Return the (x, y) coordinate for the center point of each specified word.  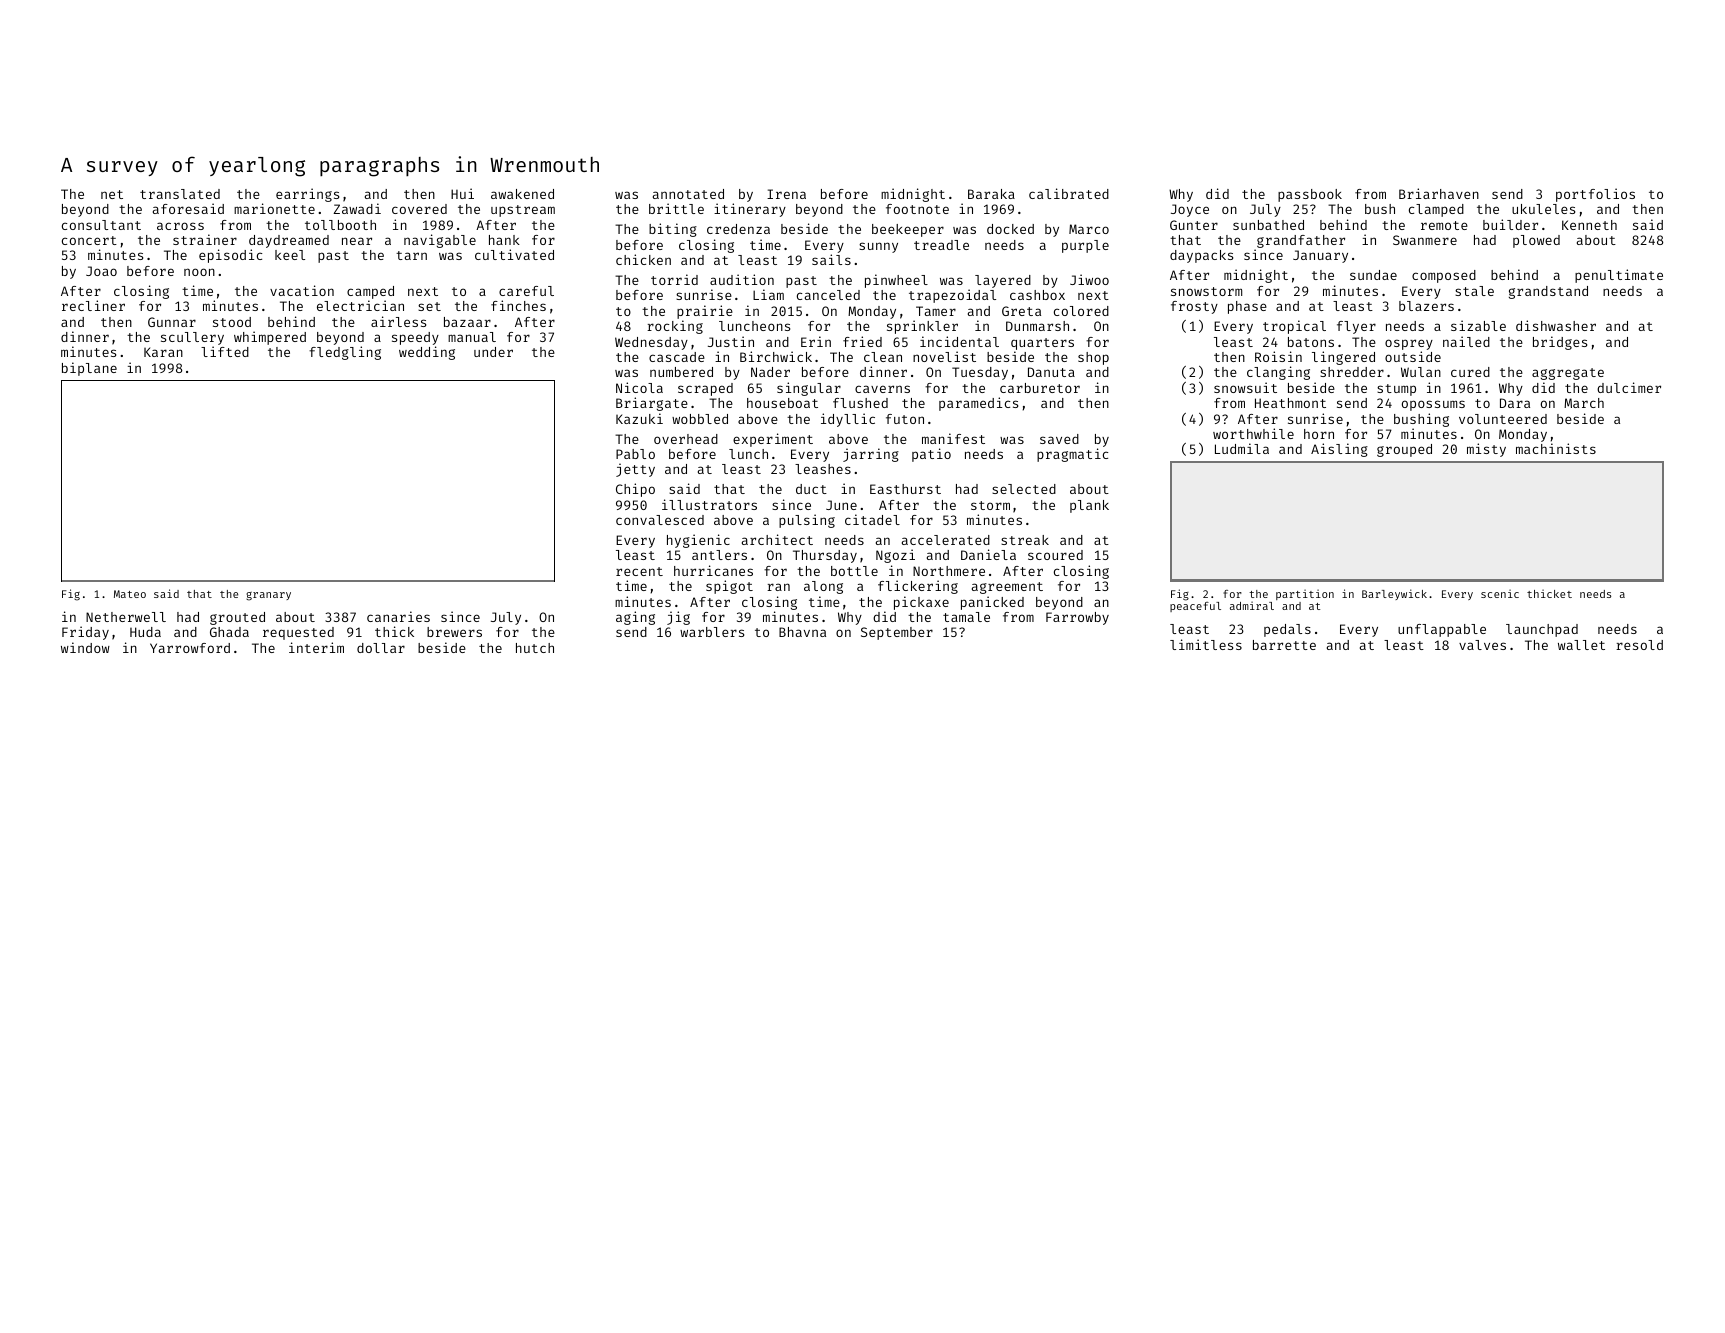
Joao (101, 271)
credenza (738, 229)
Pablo (635, 454)
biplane (89, 369)
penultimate (1619, 276)
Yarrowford (190, 648)
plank (1089, 506)
